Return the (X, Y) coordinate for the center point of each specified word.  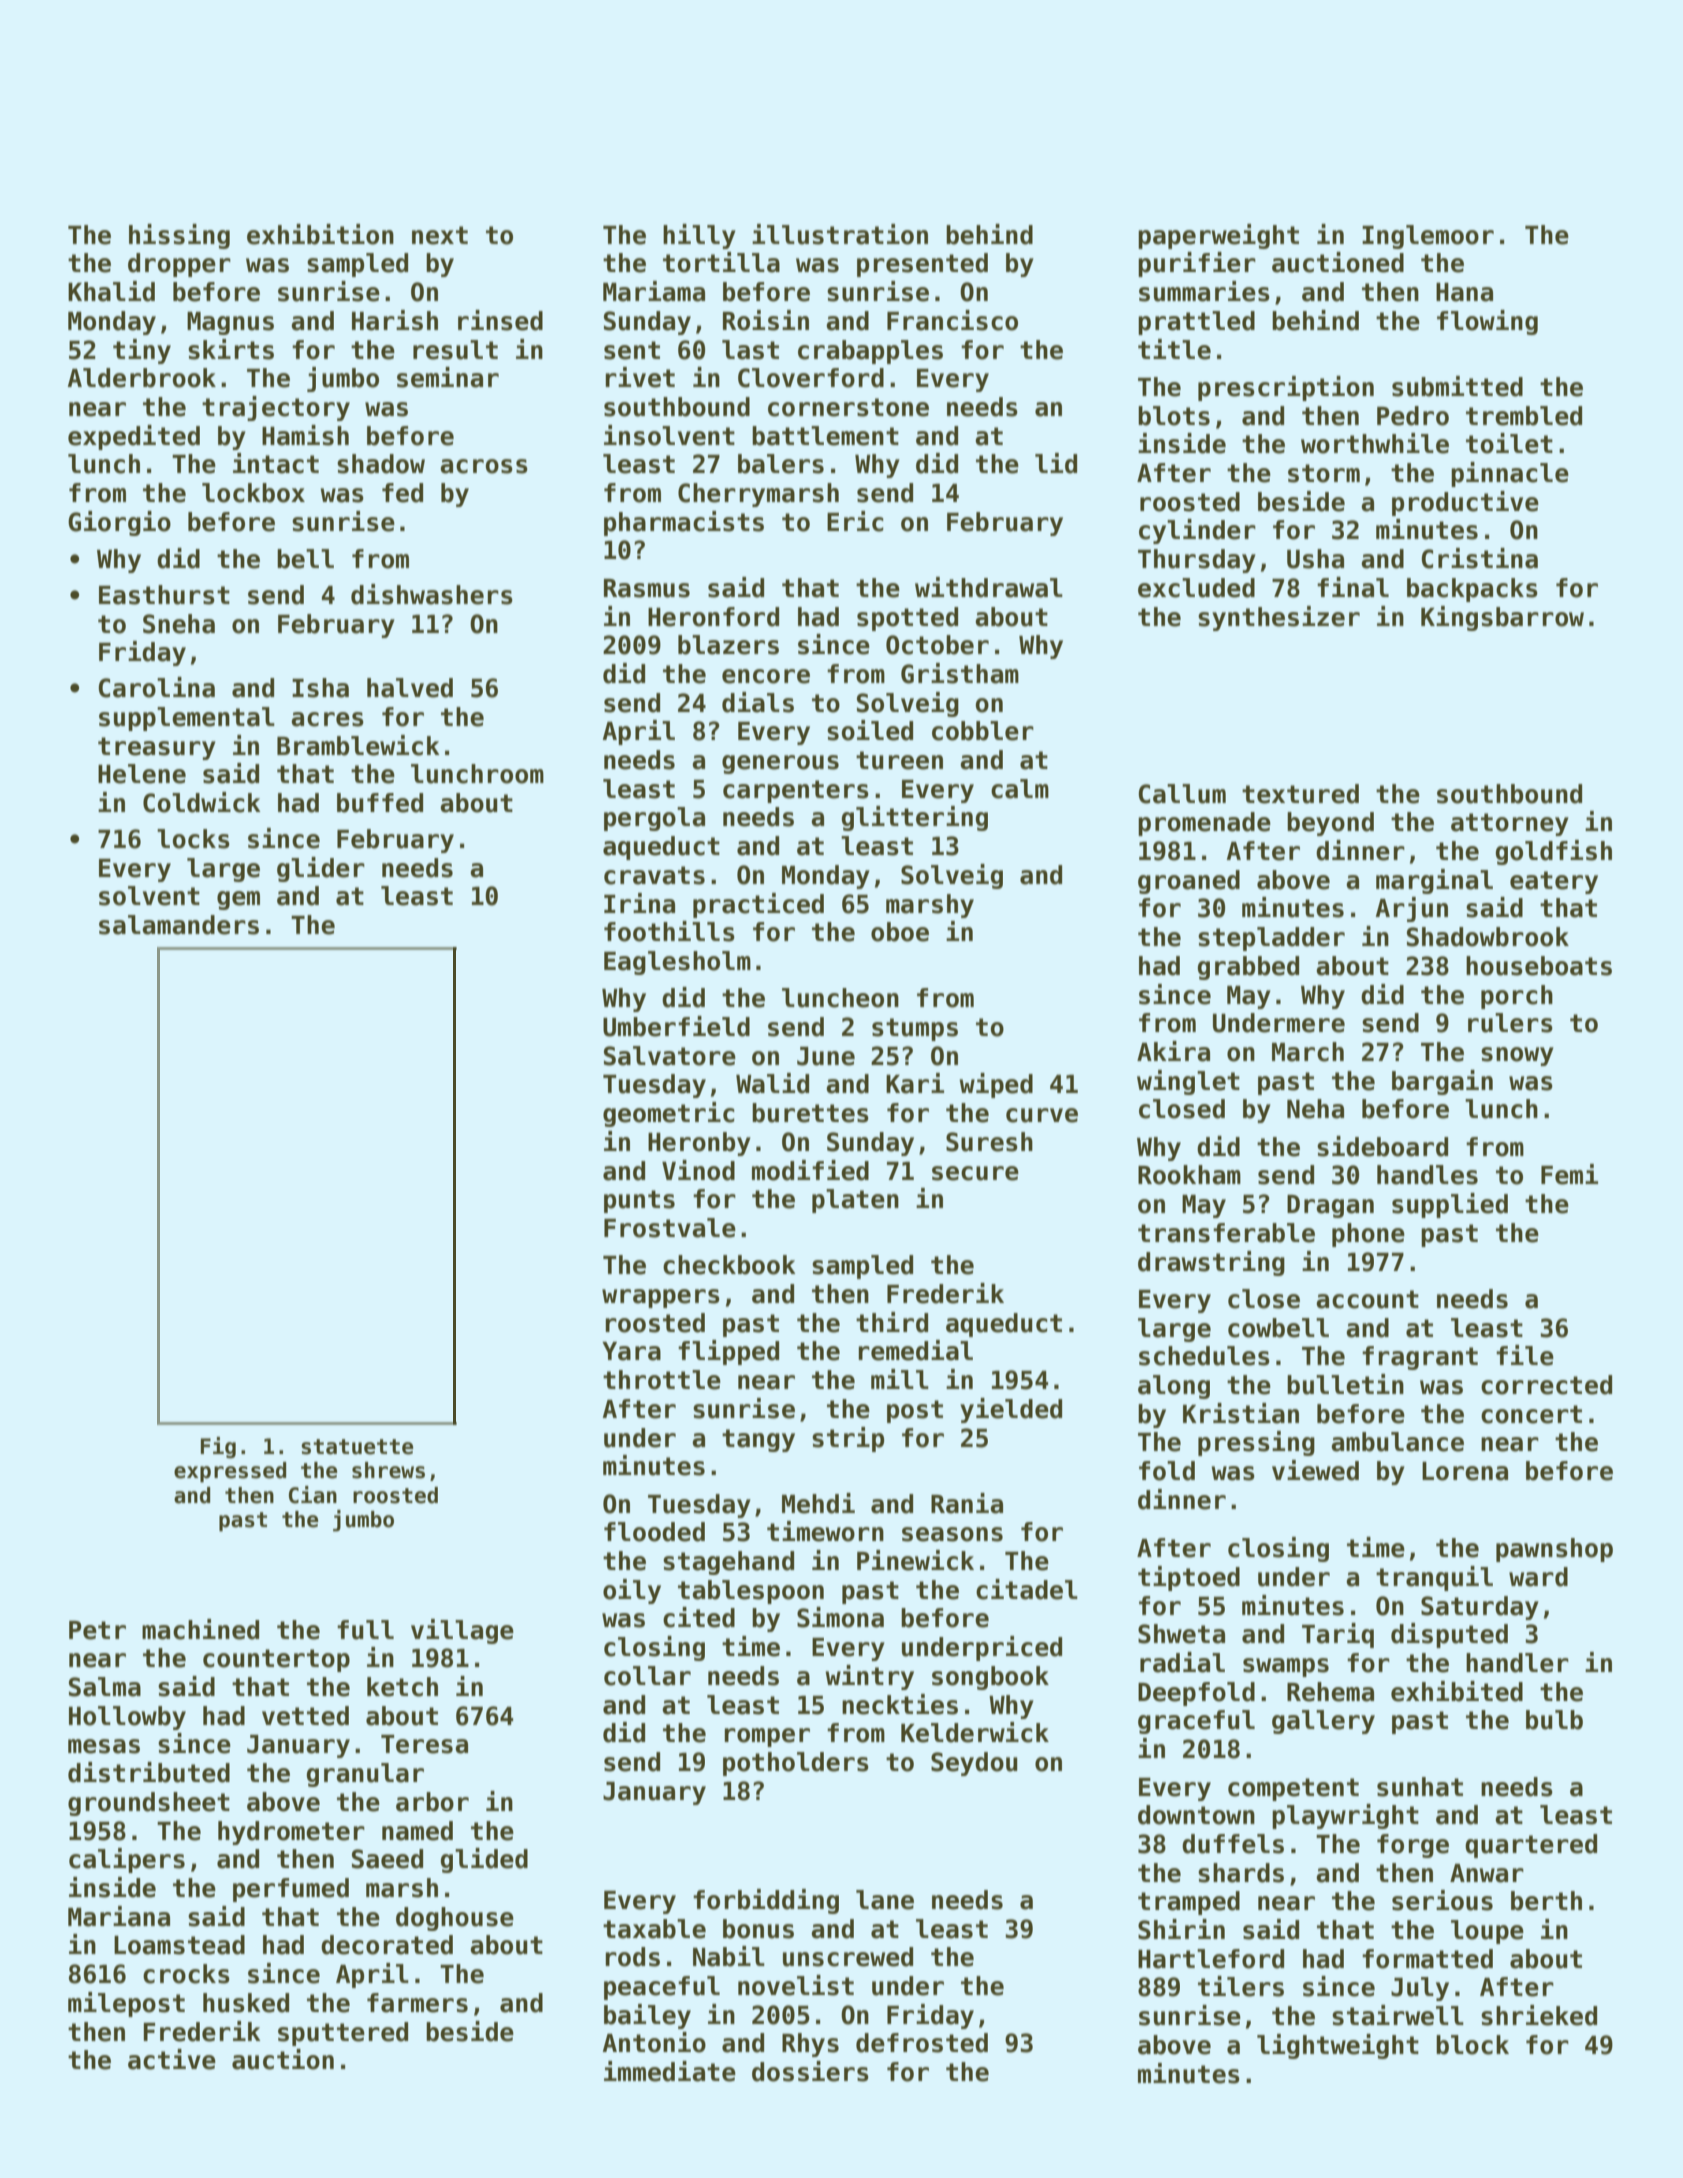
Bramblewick (358, 745)
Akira (1173, 1051)
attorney (1510, 824)
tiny (142, 351)
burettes (810, 1113)
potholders (796, 1764)
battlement (825, 436)
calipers (127, 1860)
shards (1241, 1873)
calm (1020, 789)
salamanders (179, 925)
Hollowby (127, 1718)
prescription (1286, 388)
